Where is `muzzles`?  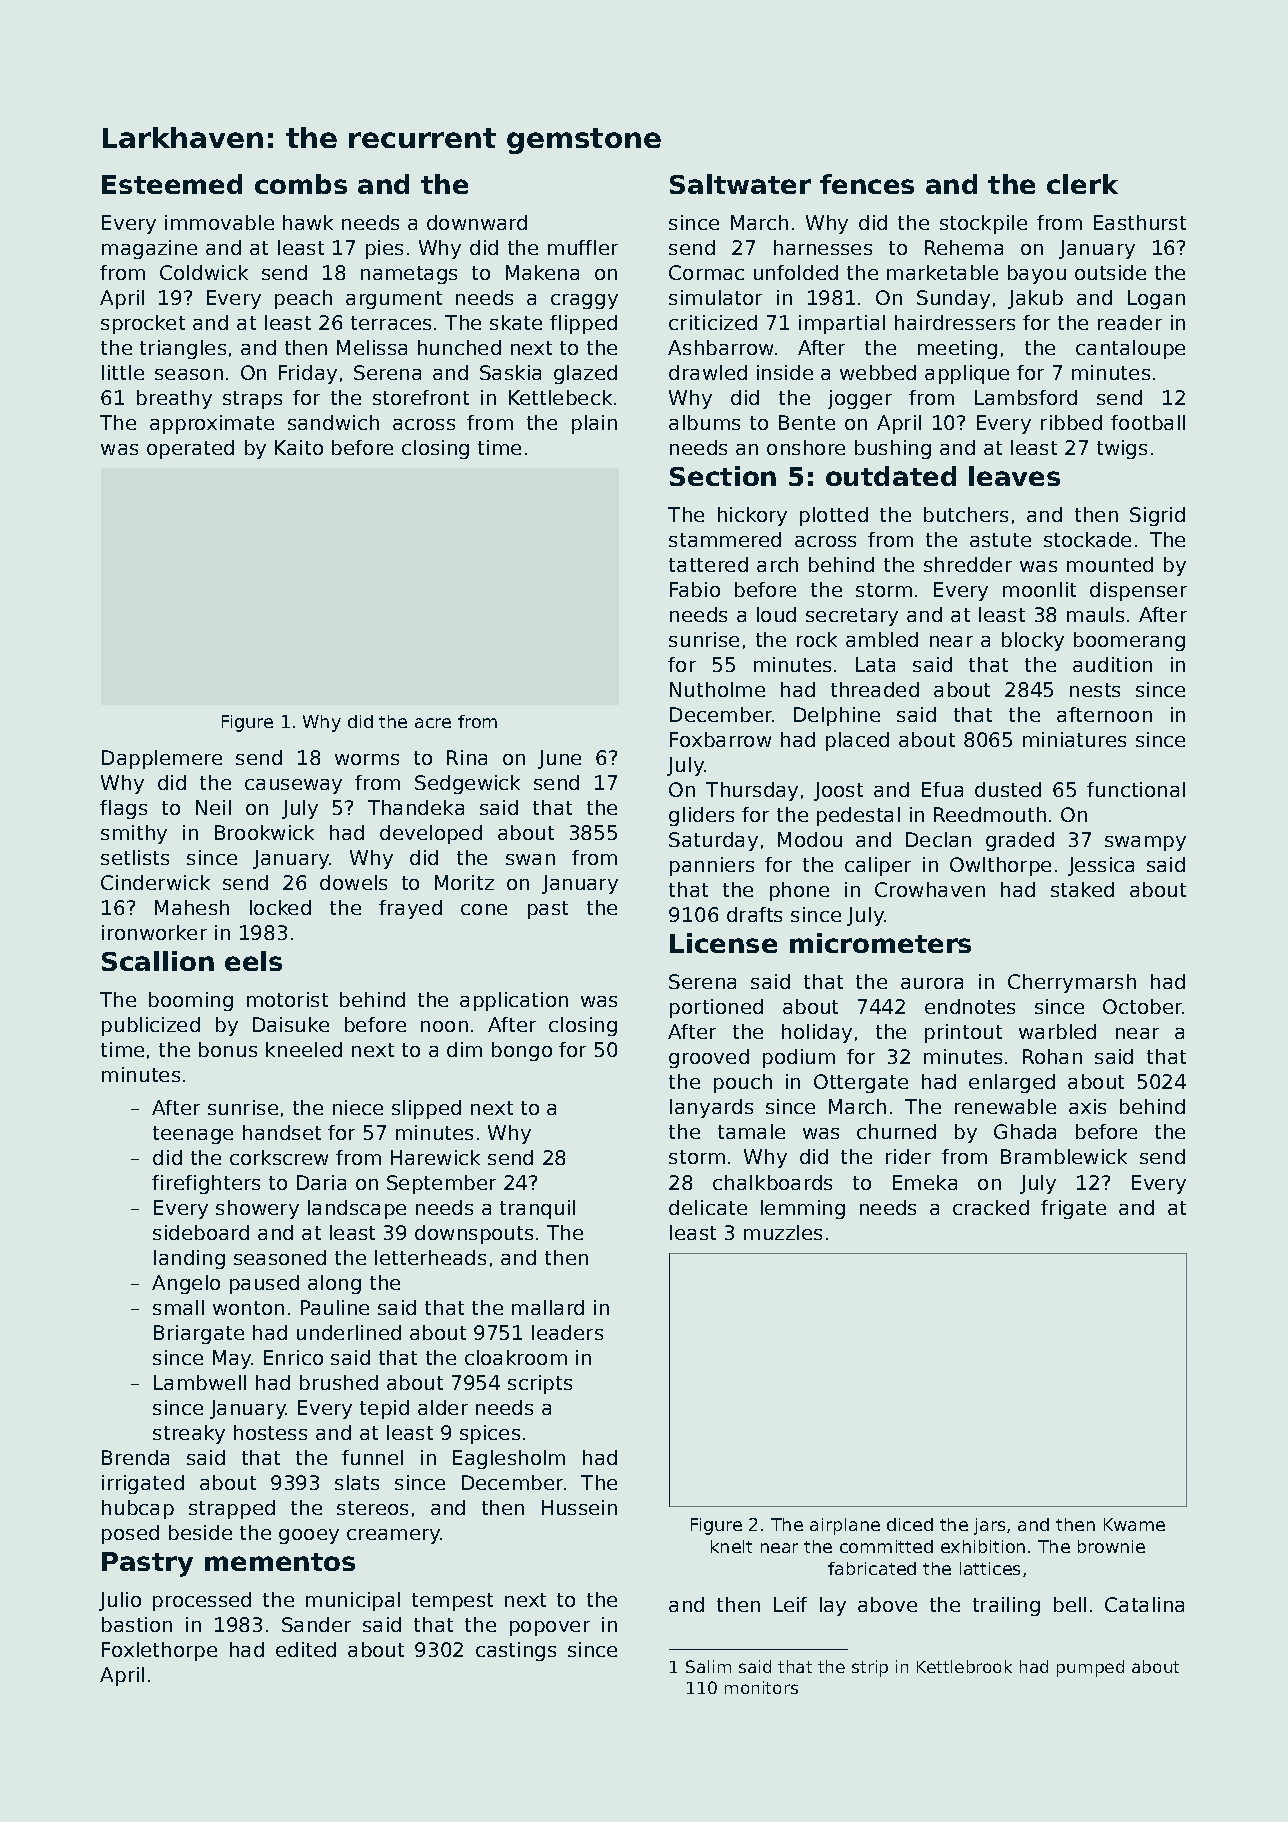
muzzles is located at coordinates (783, 1232).
